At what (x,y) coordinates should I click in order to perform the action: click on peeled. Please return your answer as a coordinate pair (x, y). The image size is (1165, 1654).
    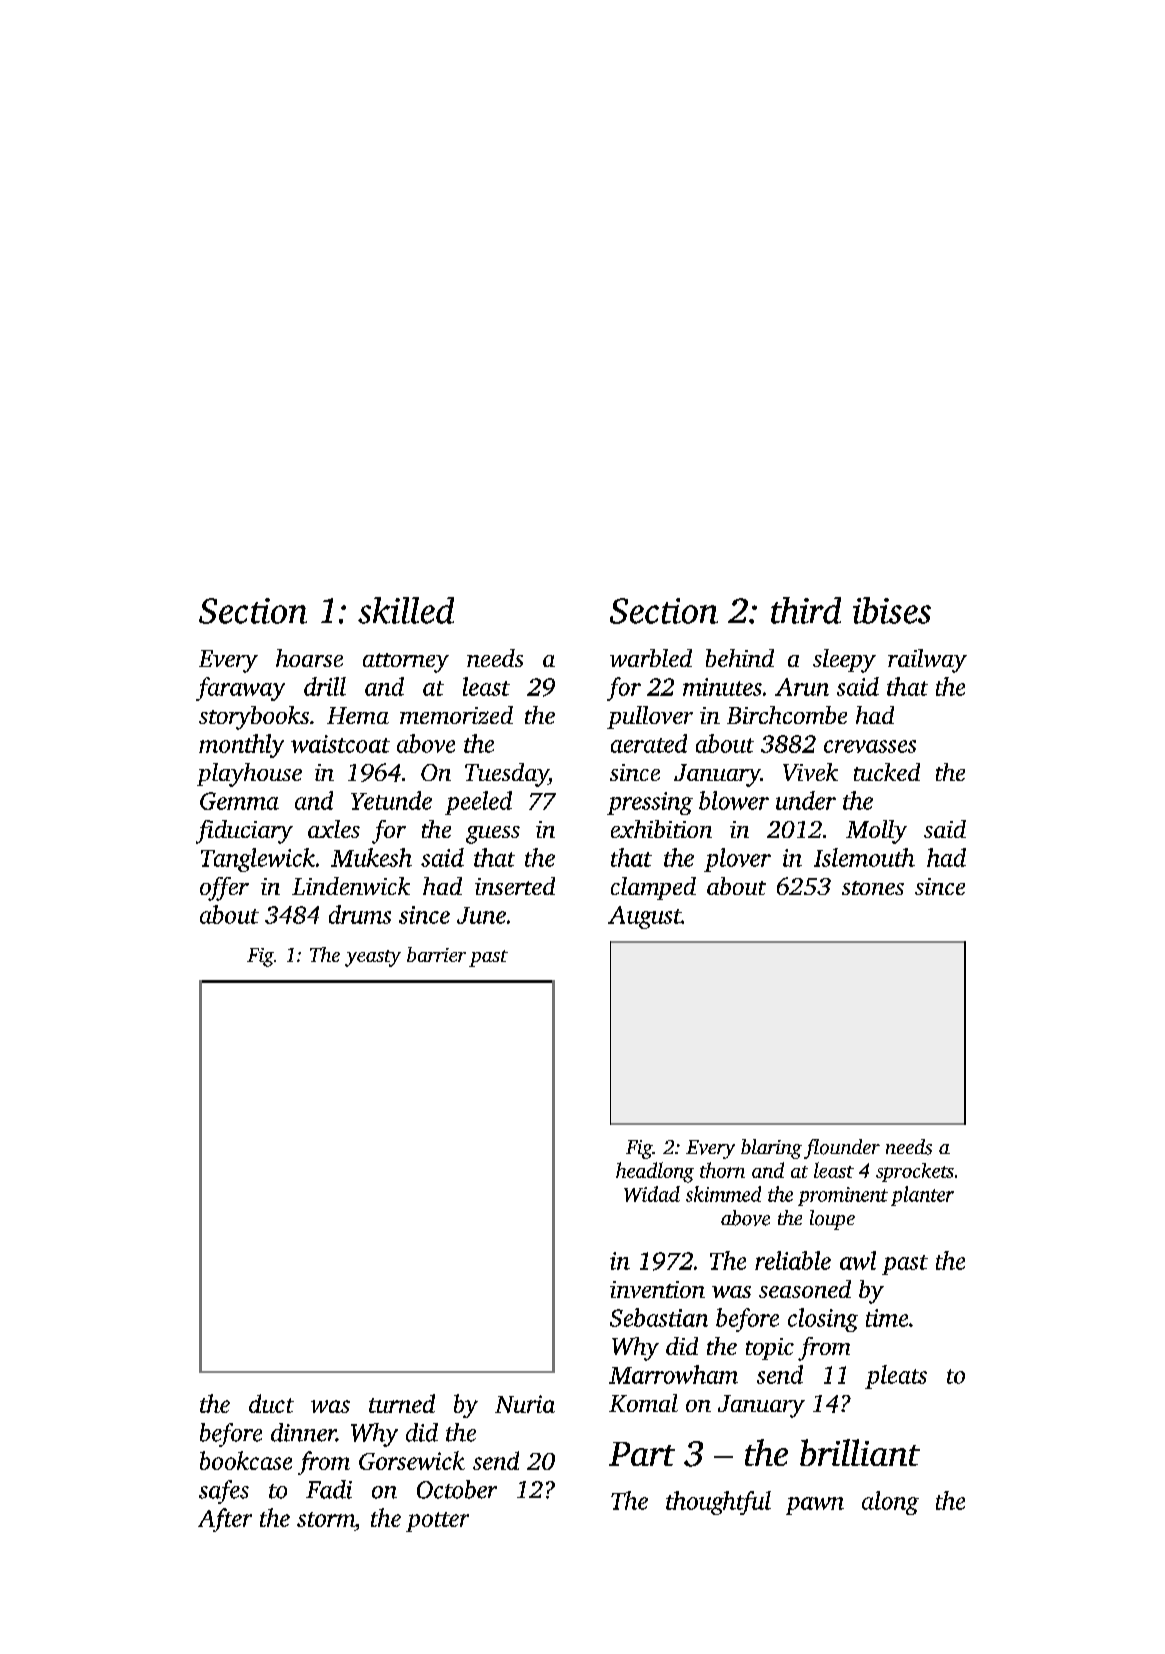
    Looking at the image, I should click on (478, 803).
